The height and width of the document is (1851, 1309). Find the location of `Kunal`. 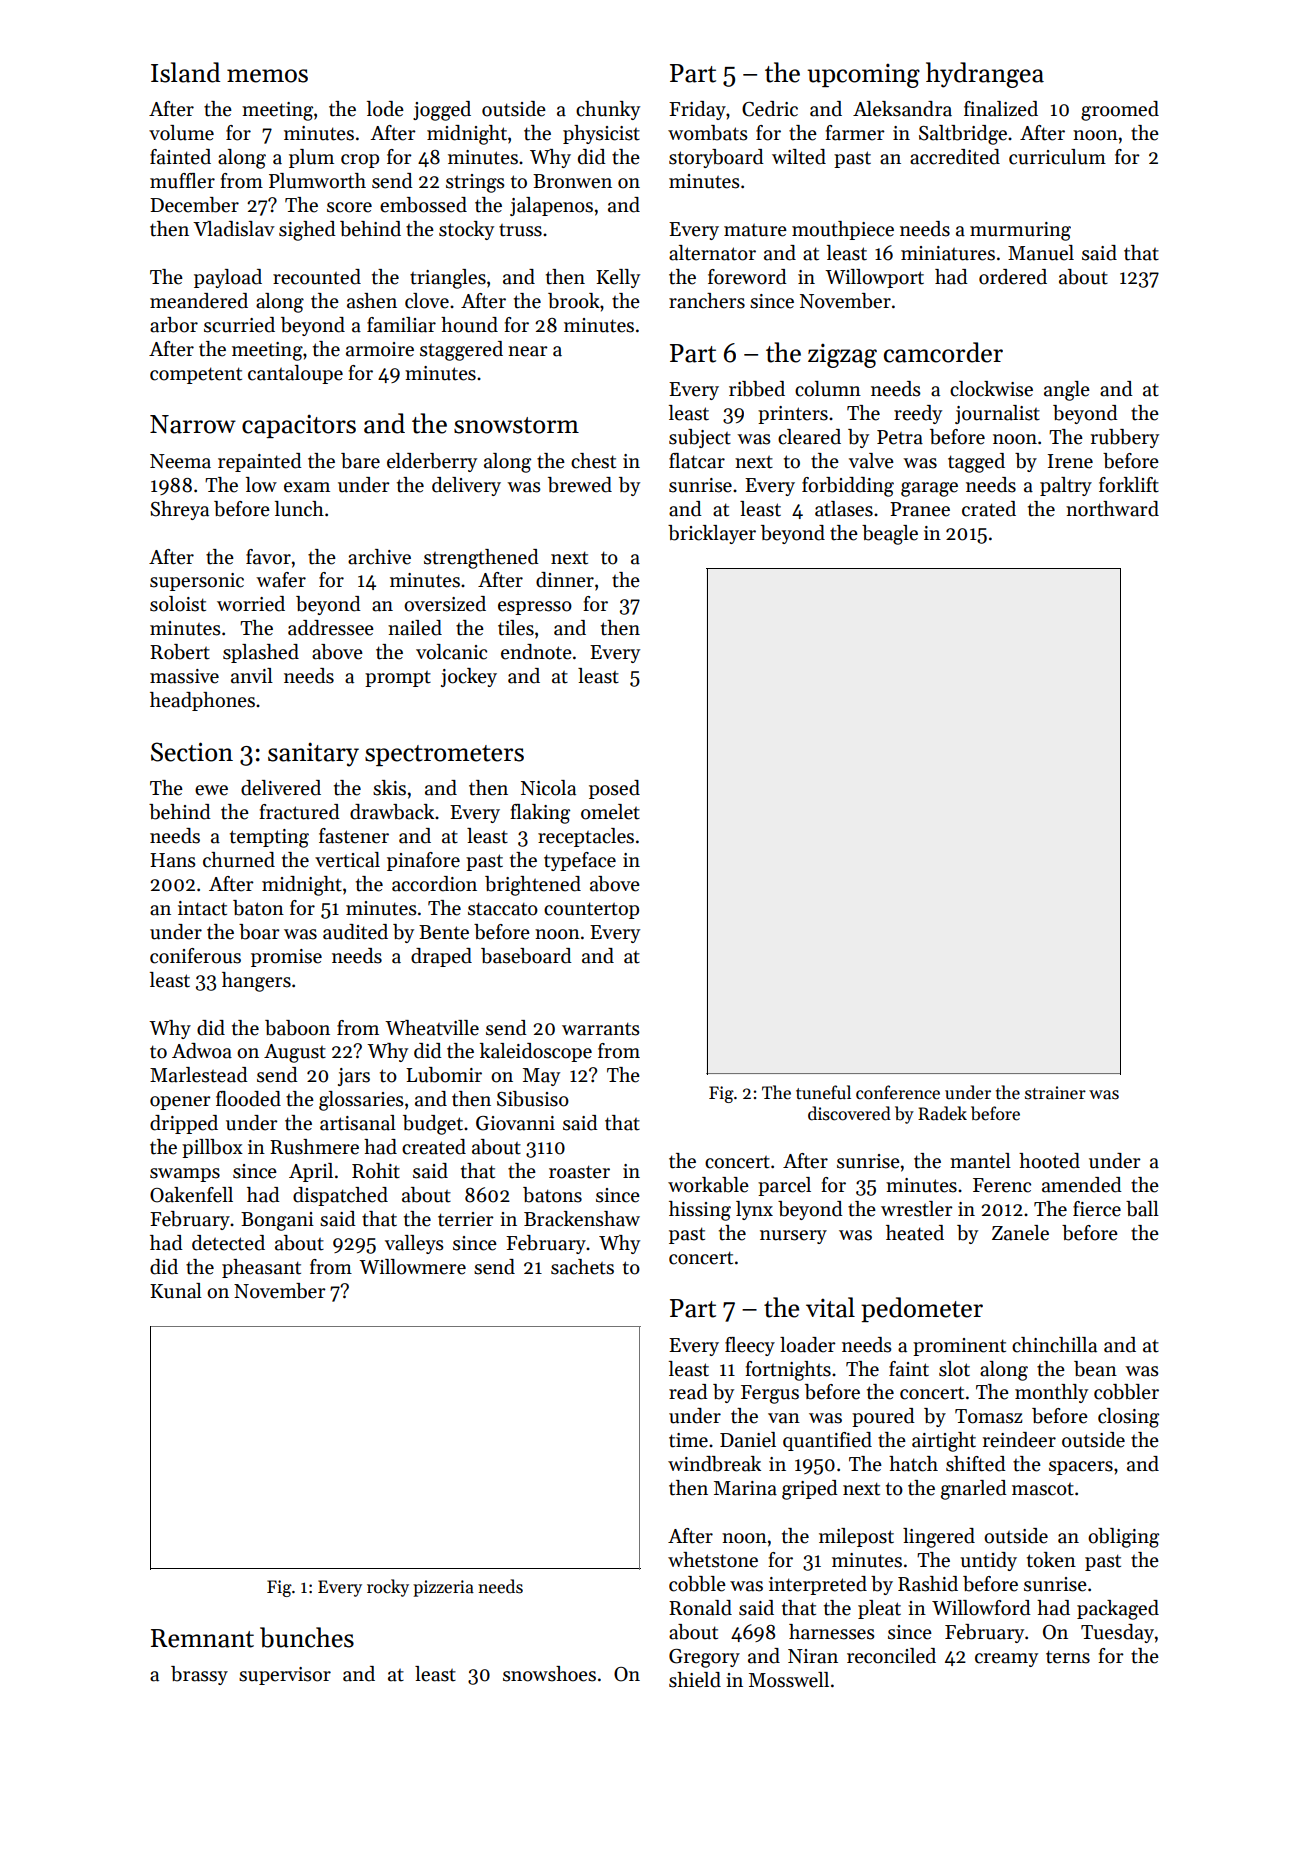

Kunal is located at coordinates (176, 1291).
